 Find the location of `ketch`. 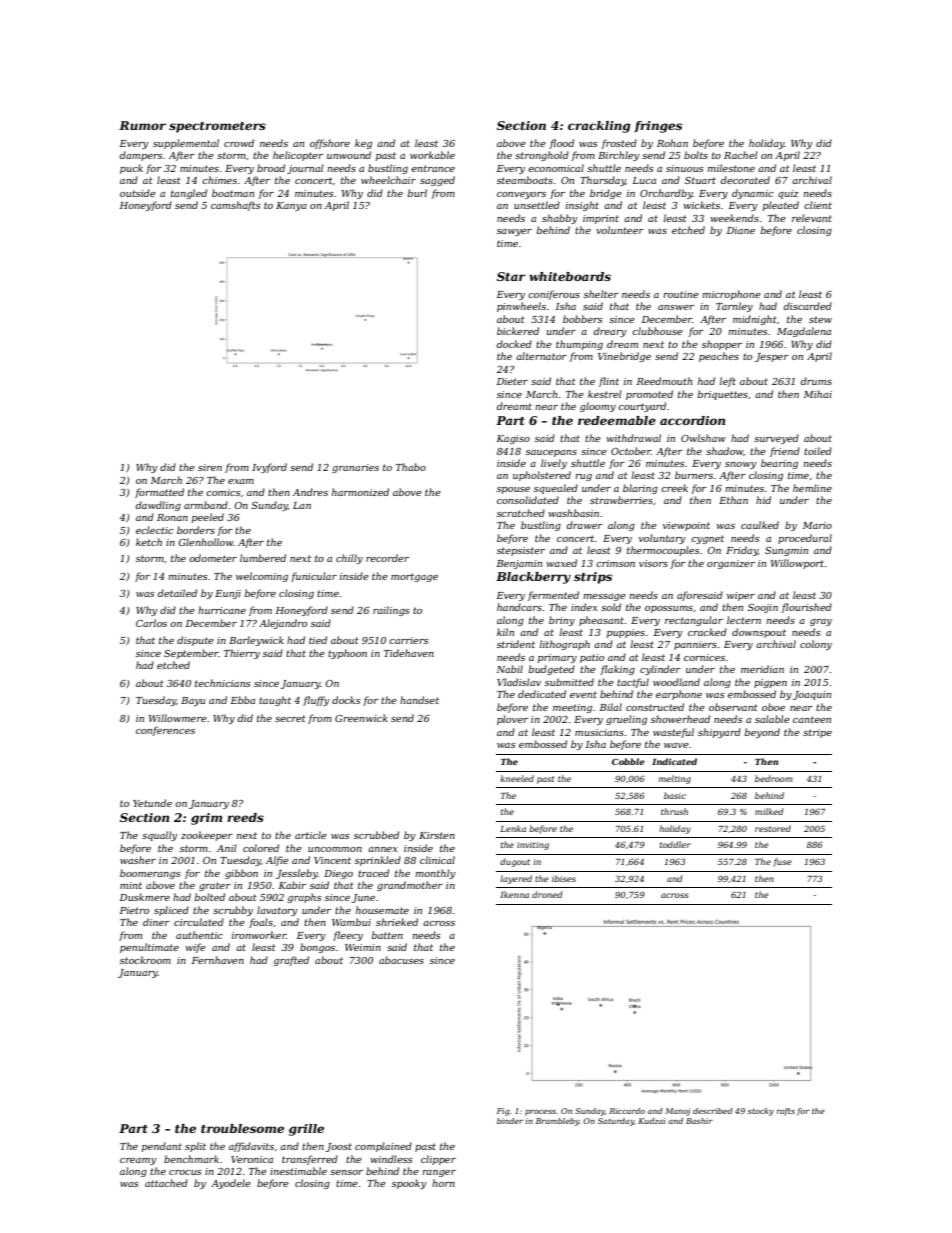

ketch is located at coordinates (149, 542).
